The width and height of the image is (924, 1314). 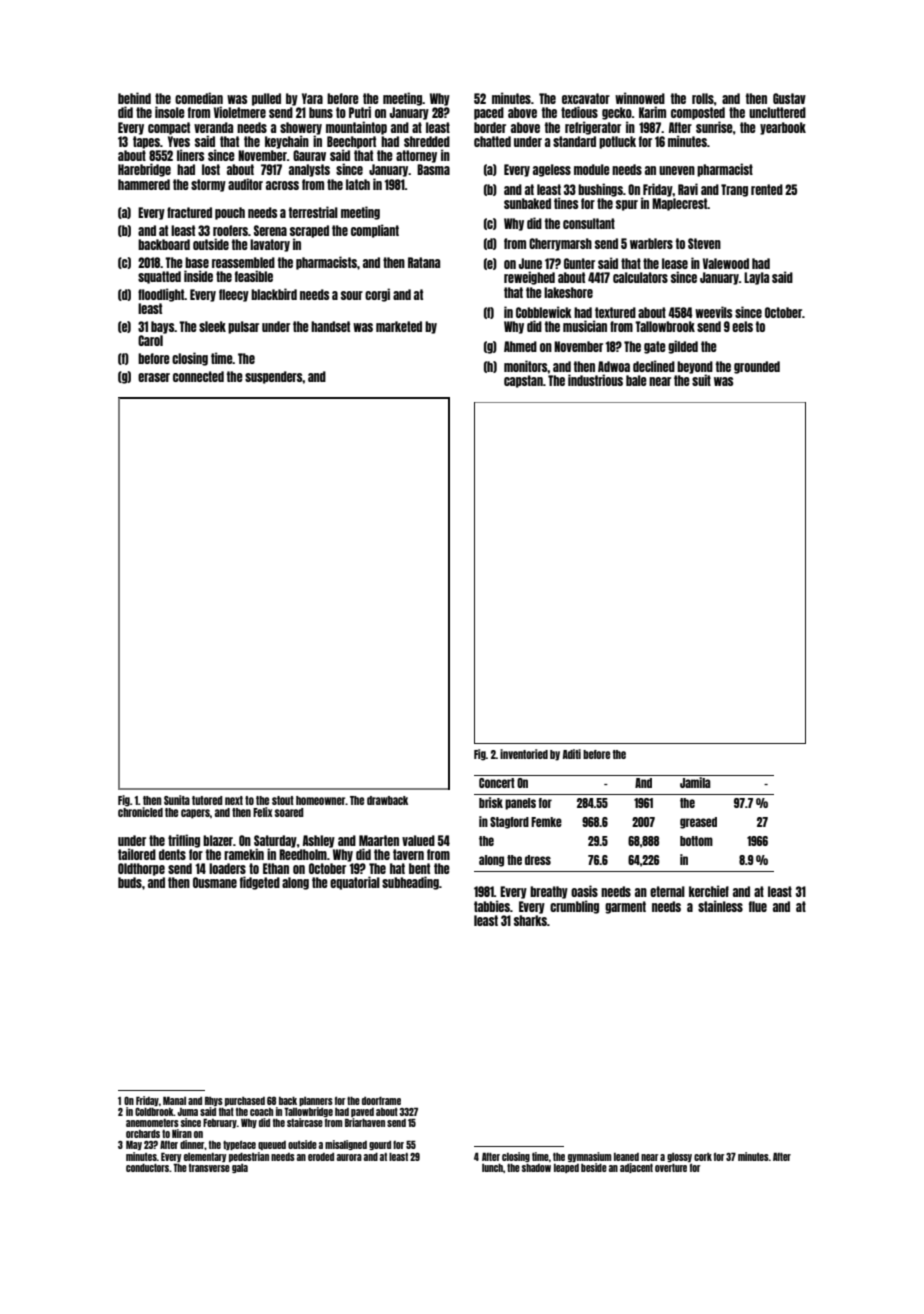 What do you see at coordinates (665, 326) in the image?
I see `Tallowbrook` at bounding box center [665, 326].
